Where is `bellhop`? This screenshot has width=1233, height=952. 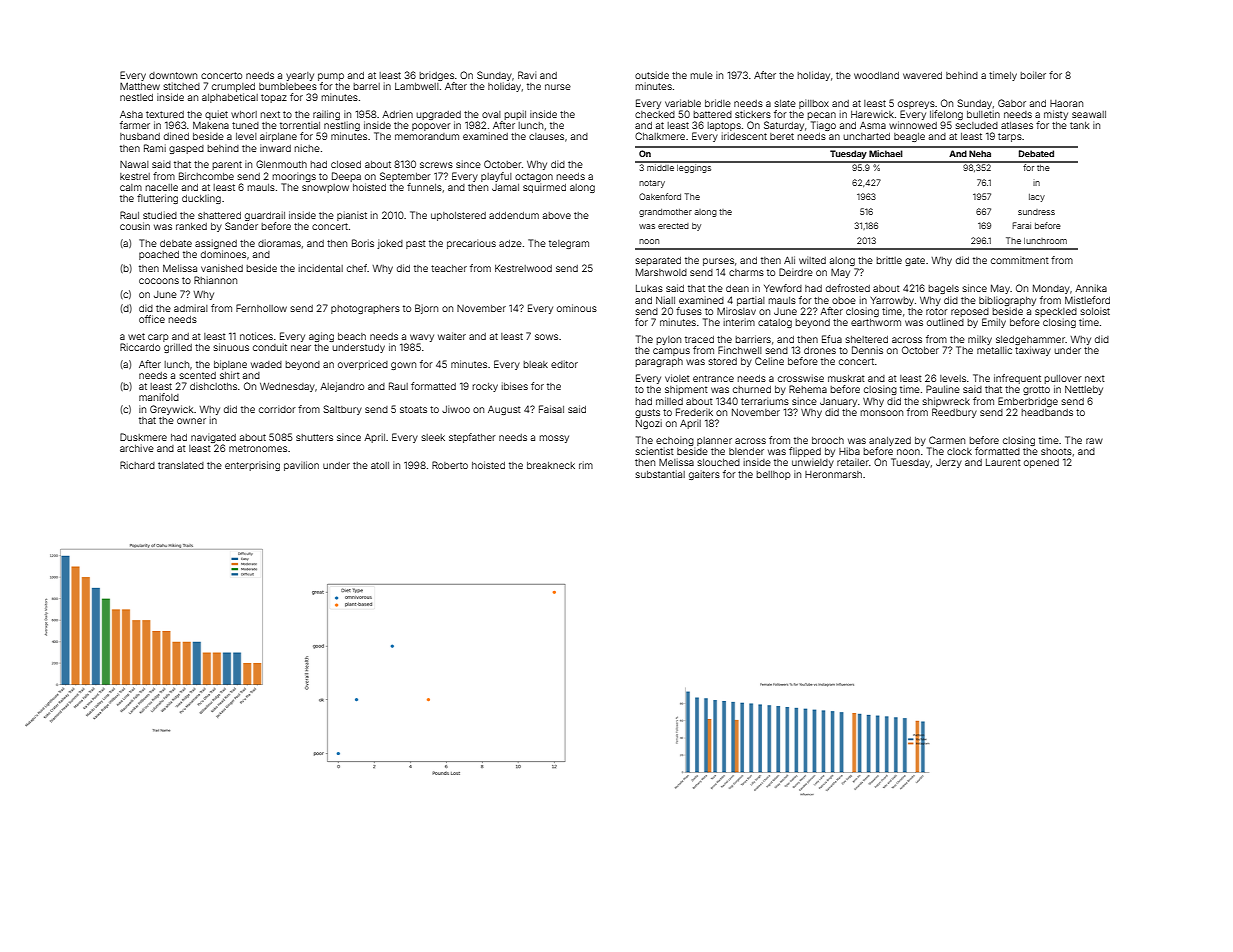 bellhop is located at coordinates (773, 475).
